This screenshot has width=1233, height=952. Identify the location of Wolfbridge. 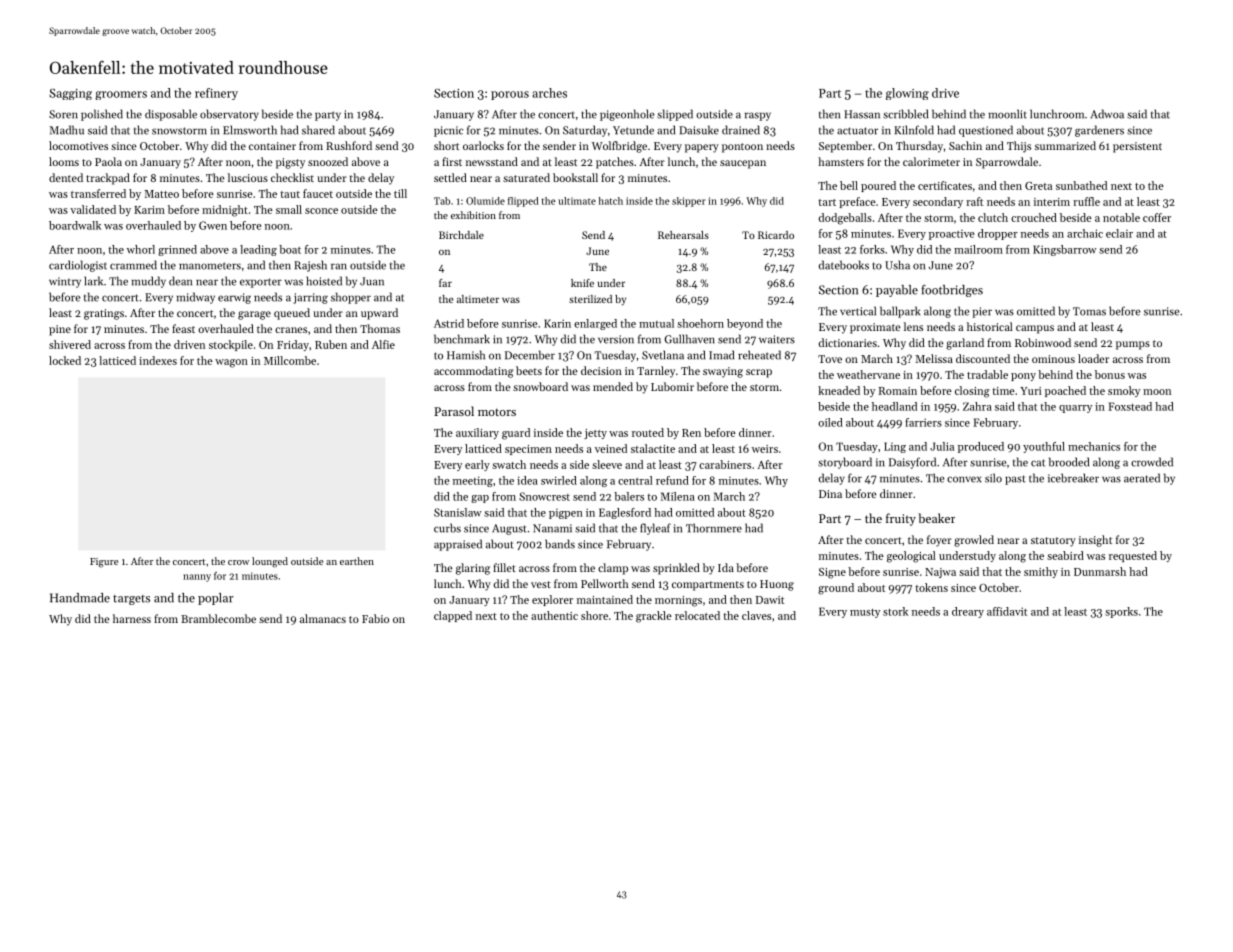
(619, 147).
